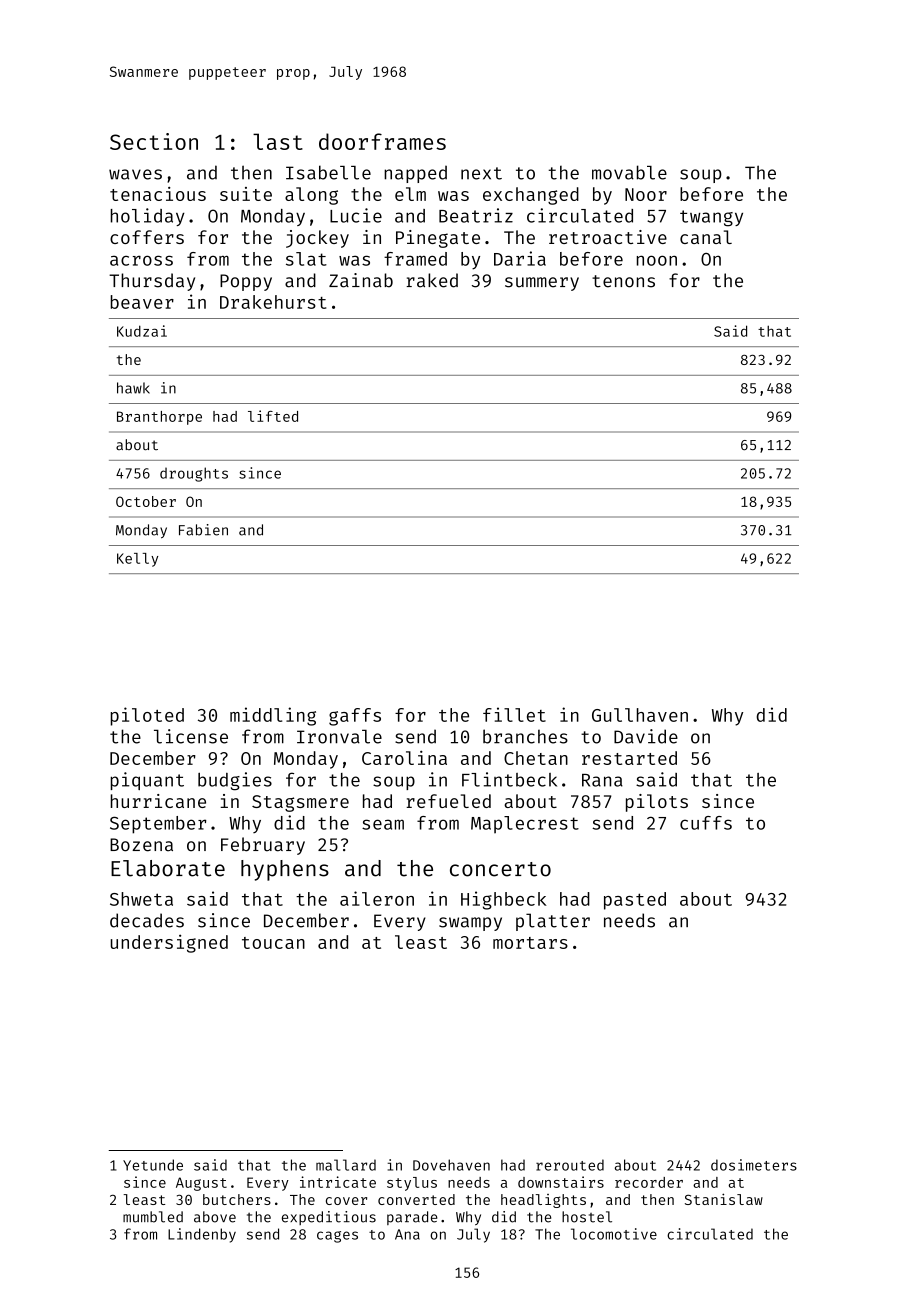 Image resolution: width=908 pixels, height=1316 pixels. What do you see at coordinates (531, 196) in the screenshot?
I see `exchanged` at bounding box center [531, 196].
